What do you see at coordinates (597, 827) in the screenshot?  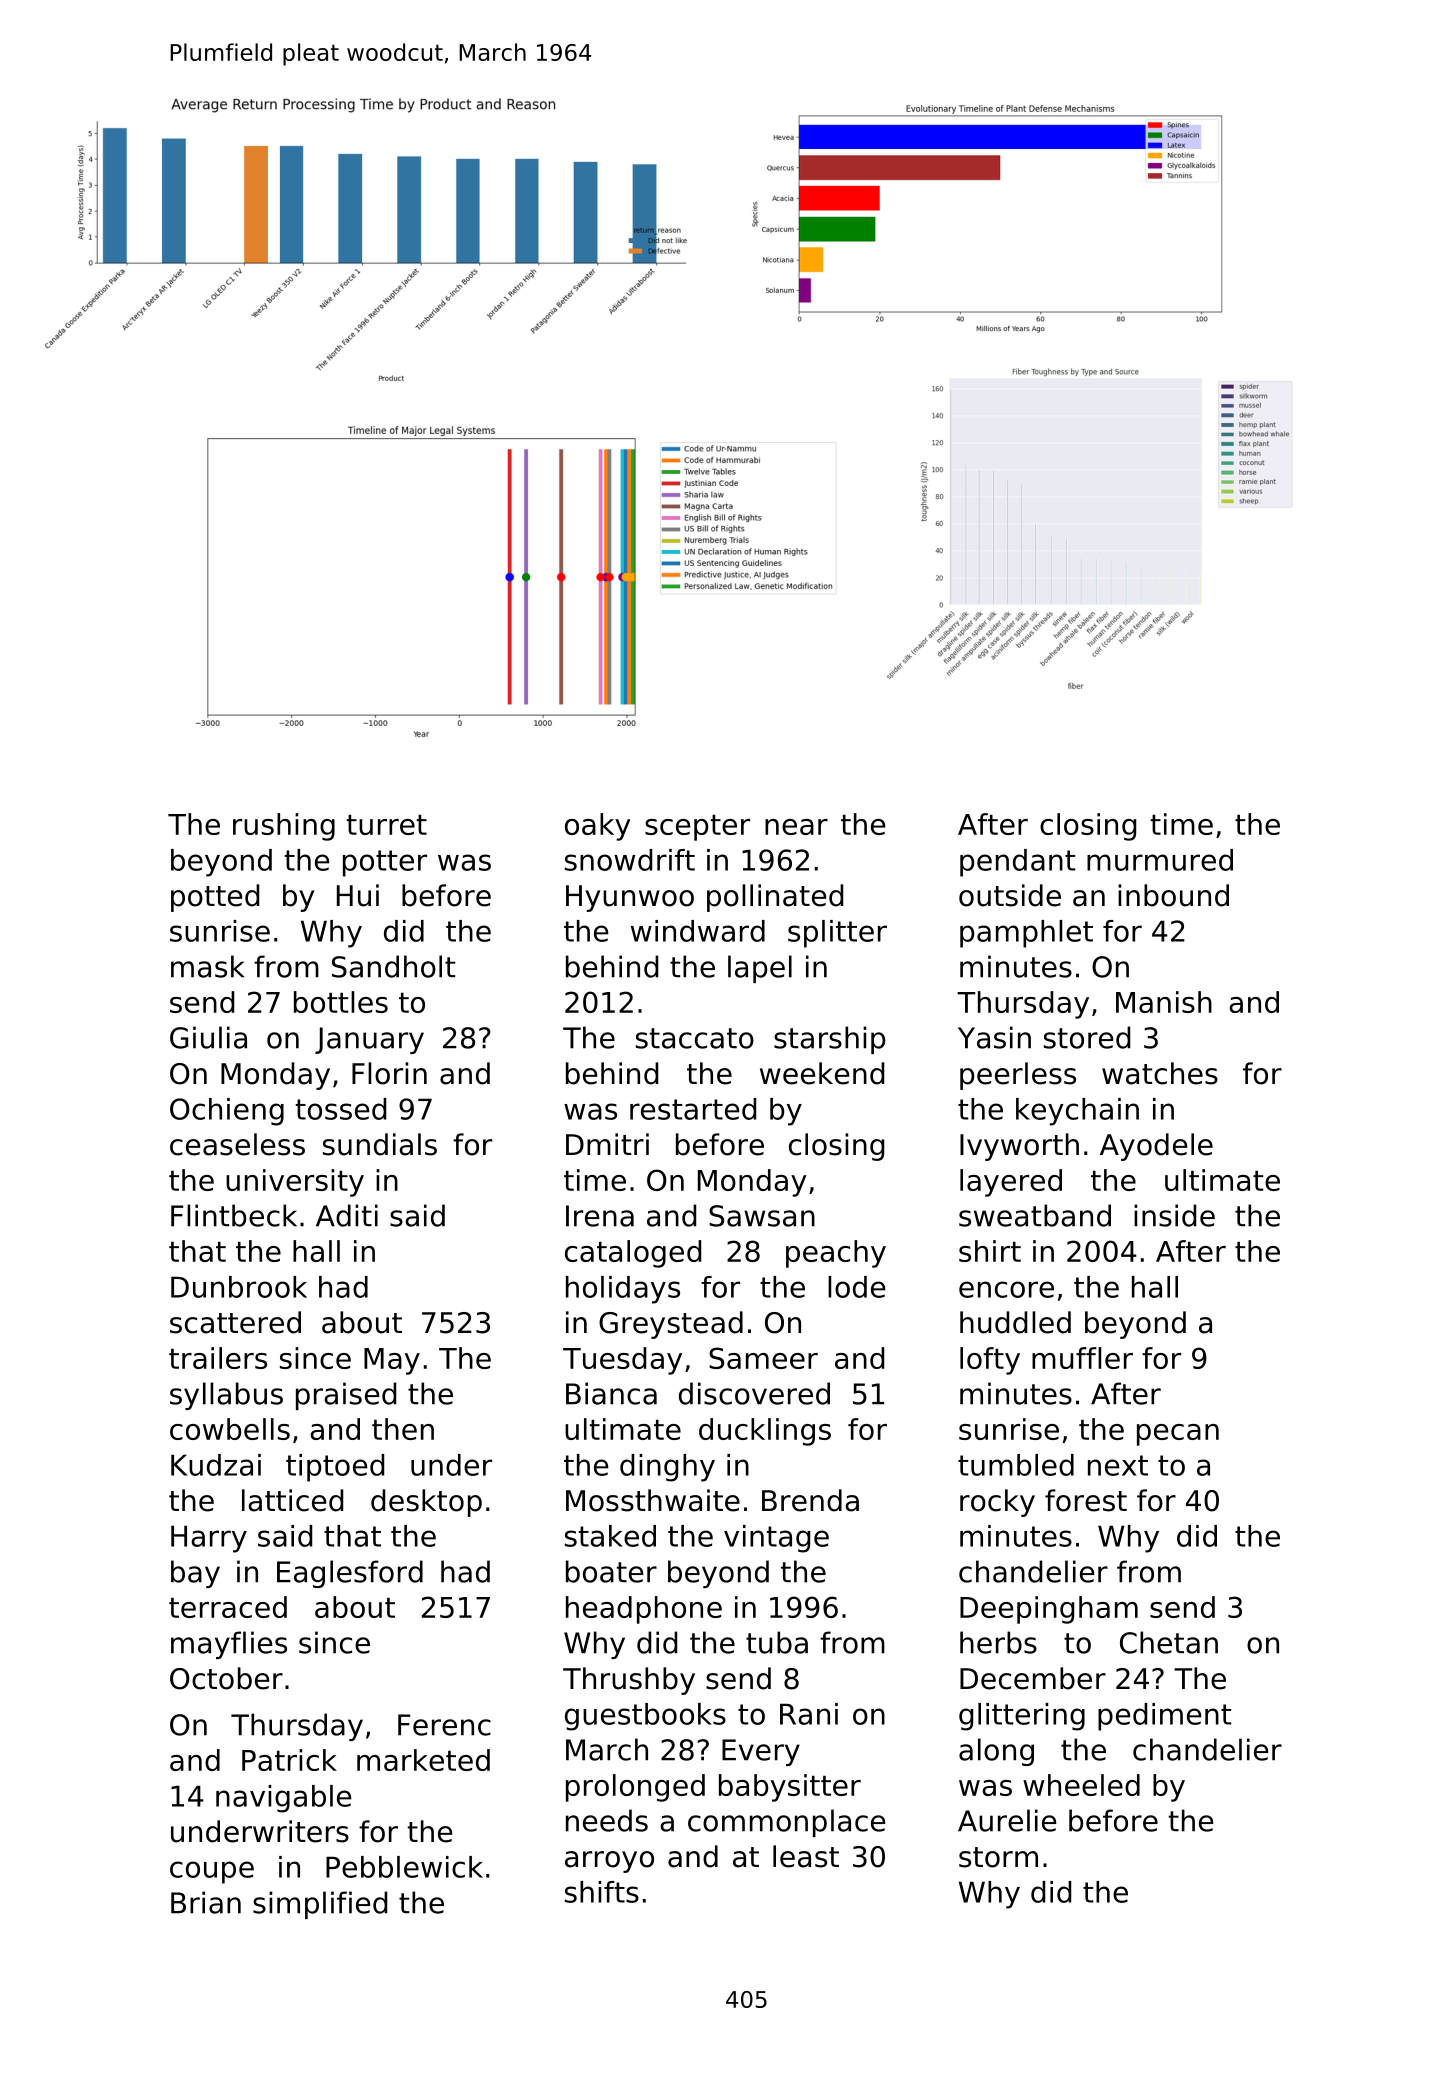 I see `oaky` at bounding box center [597, 827].
